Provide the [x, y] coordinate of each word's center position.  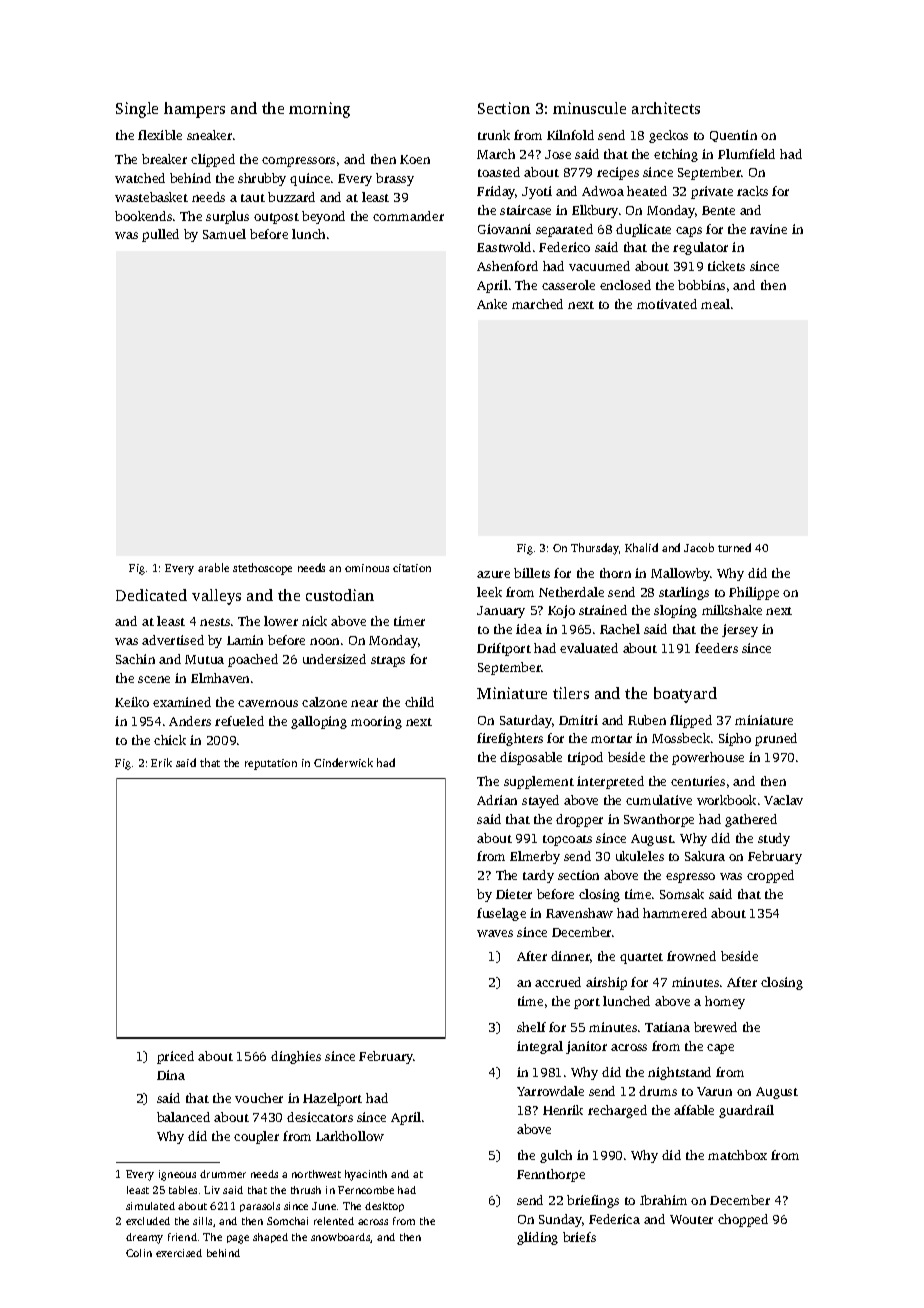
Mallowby [680, 574]
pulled [160, 235]
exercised [179, 1253]
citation [412, 568]
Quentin [733, 136]
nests [215, 622]
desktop [384, 1207]
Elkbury [595, 211]
